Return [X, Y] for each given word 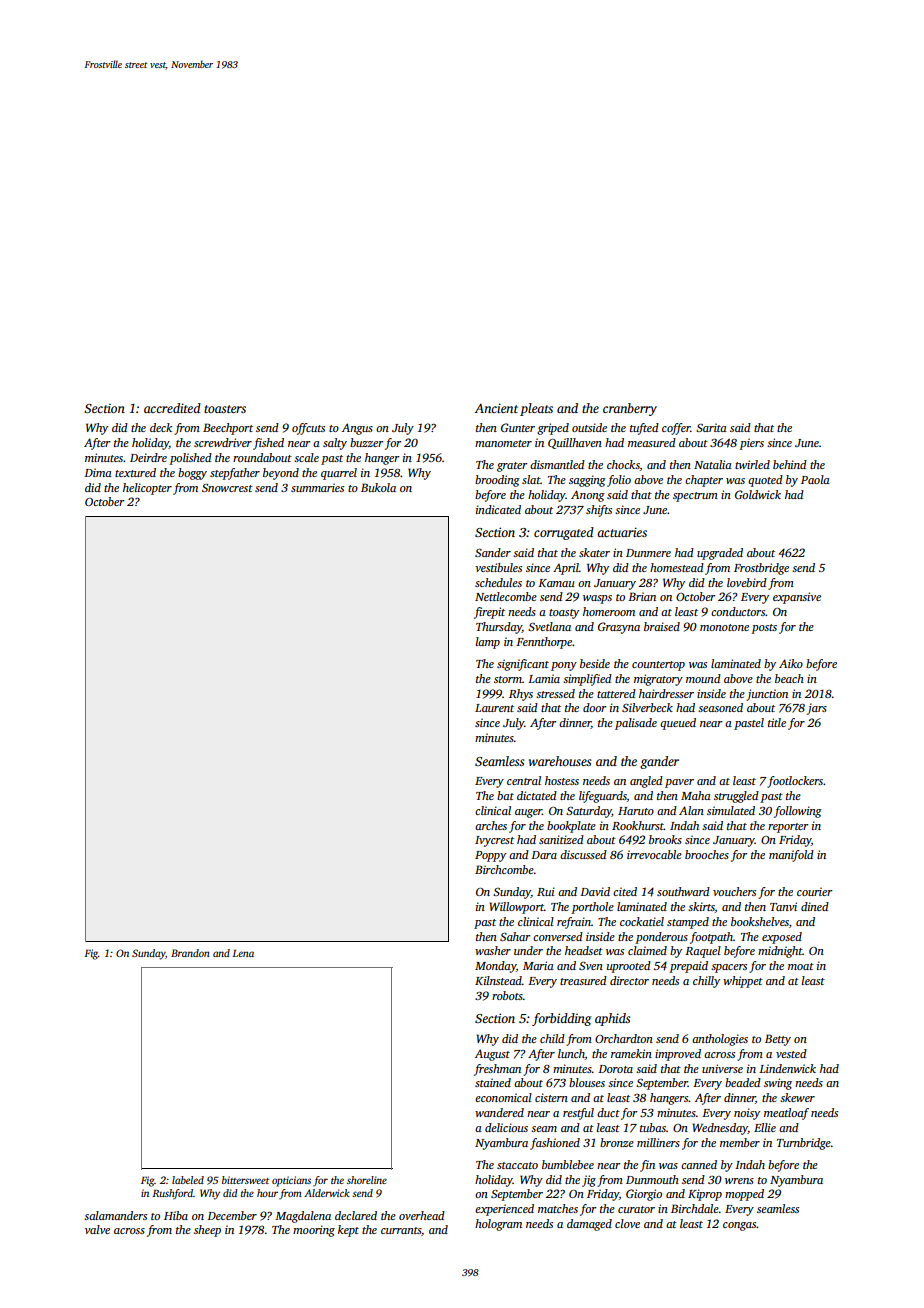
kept [348, 1231]
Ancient [496, 408]
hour [267, 1193]
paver [679, 783]
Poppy [490, 856]
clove [627, 1223]
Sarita [711, 427]
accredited [172, 408]
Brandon [190, 953]
